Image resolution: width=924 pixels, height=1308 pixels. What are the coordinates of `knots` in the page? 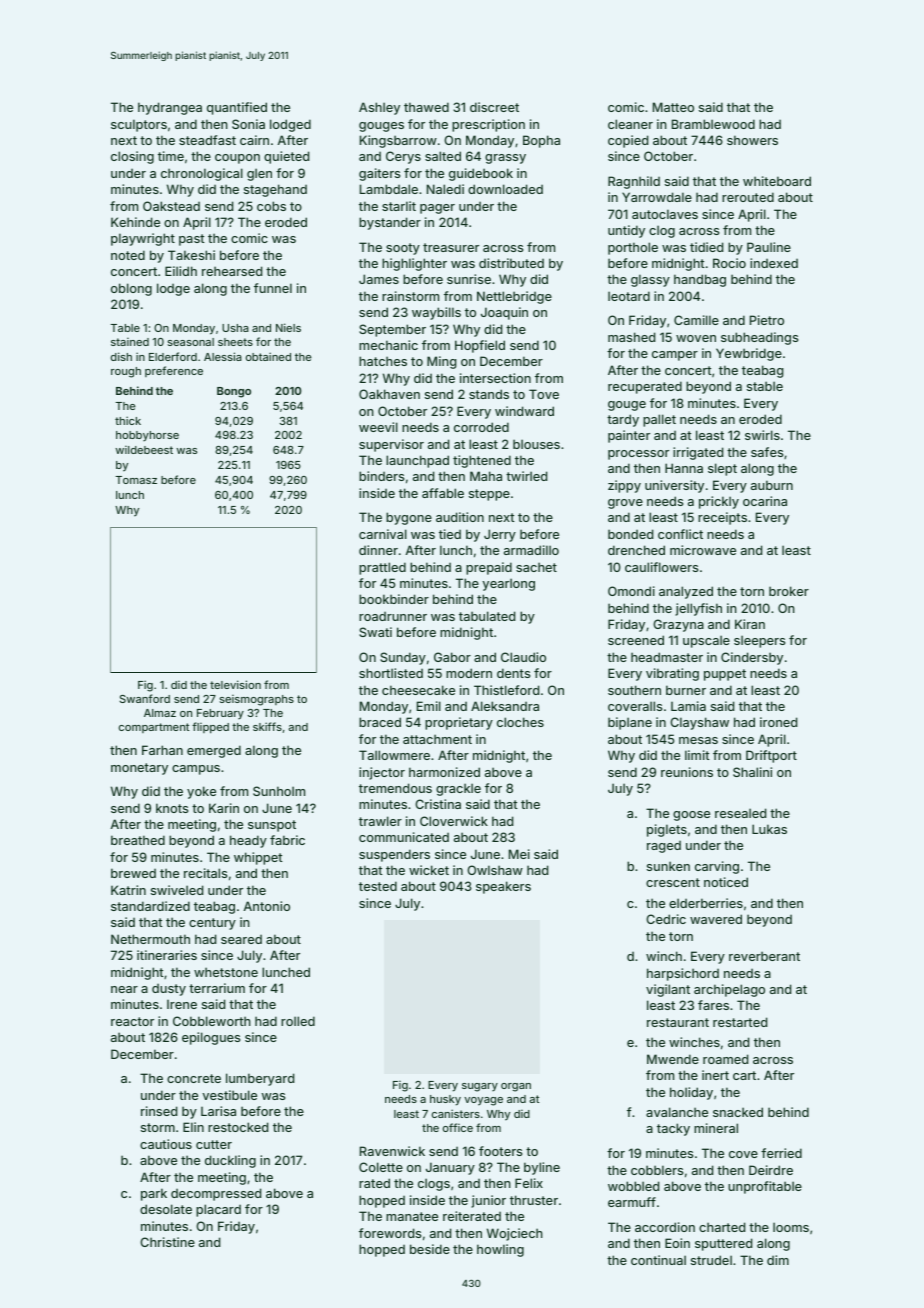 It's located at (172, 808).
